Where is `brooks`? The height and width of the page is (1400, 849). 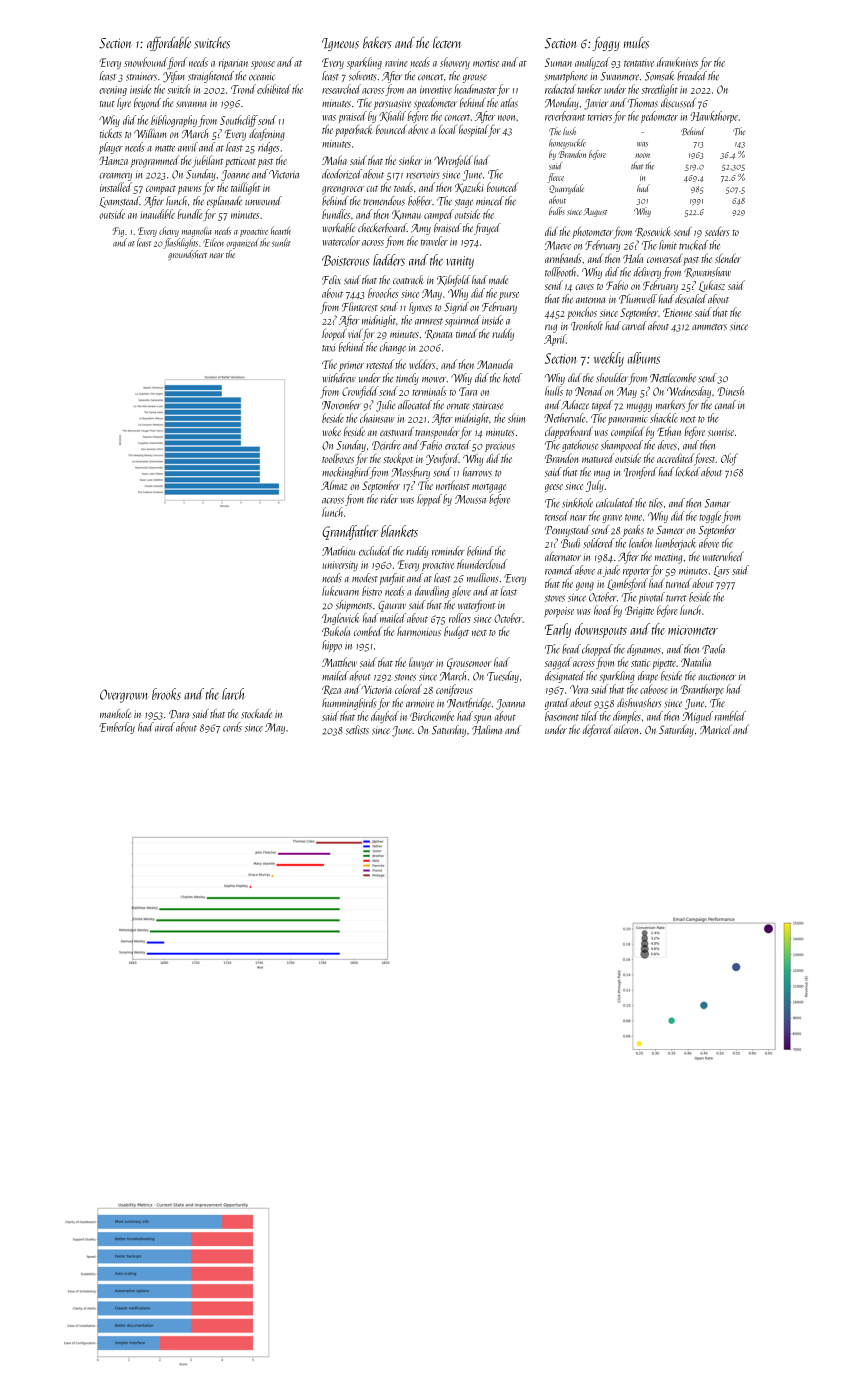 brooks is located at coordinates (166, 694).
